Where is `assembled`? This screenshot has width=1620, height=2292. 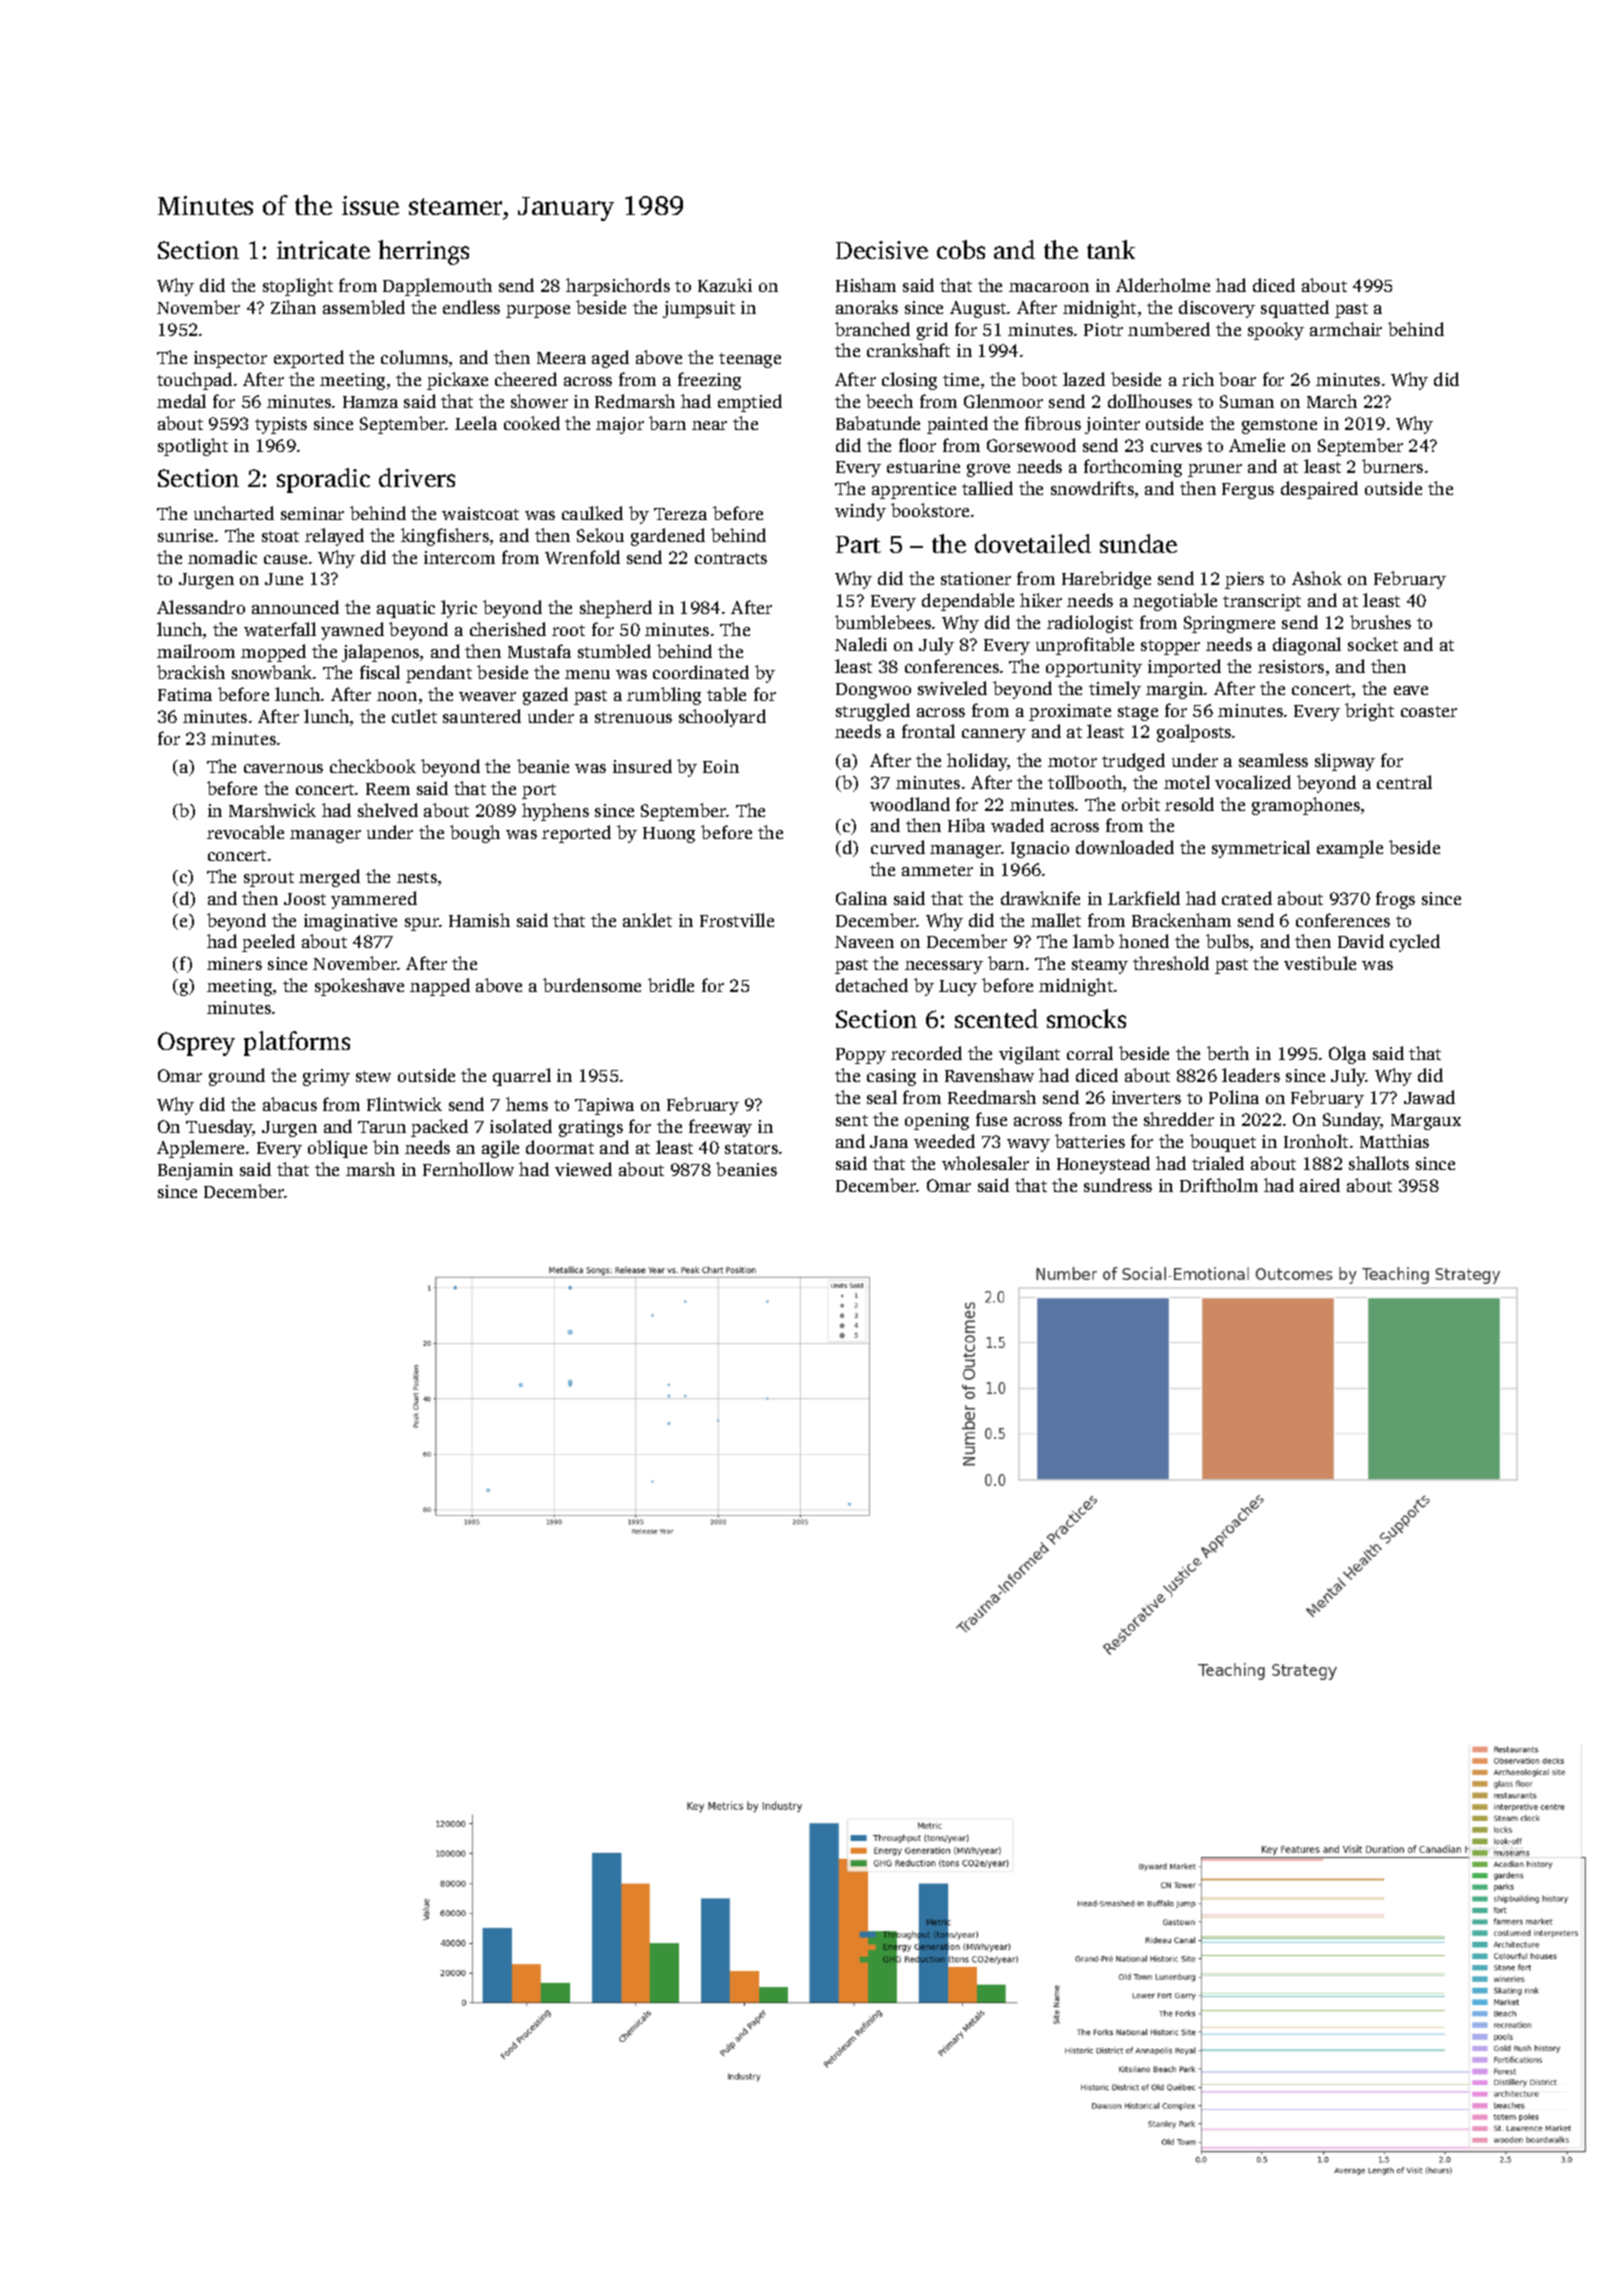 assembled is located at coordinates (364, 307).
